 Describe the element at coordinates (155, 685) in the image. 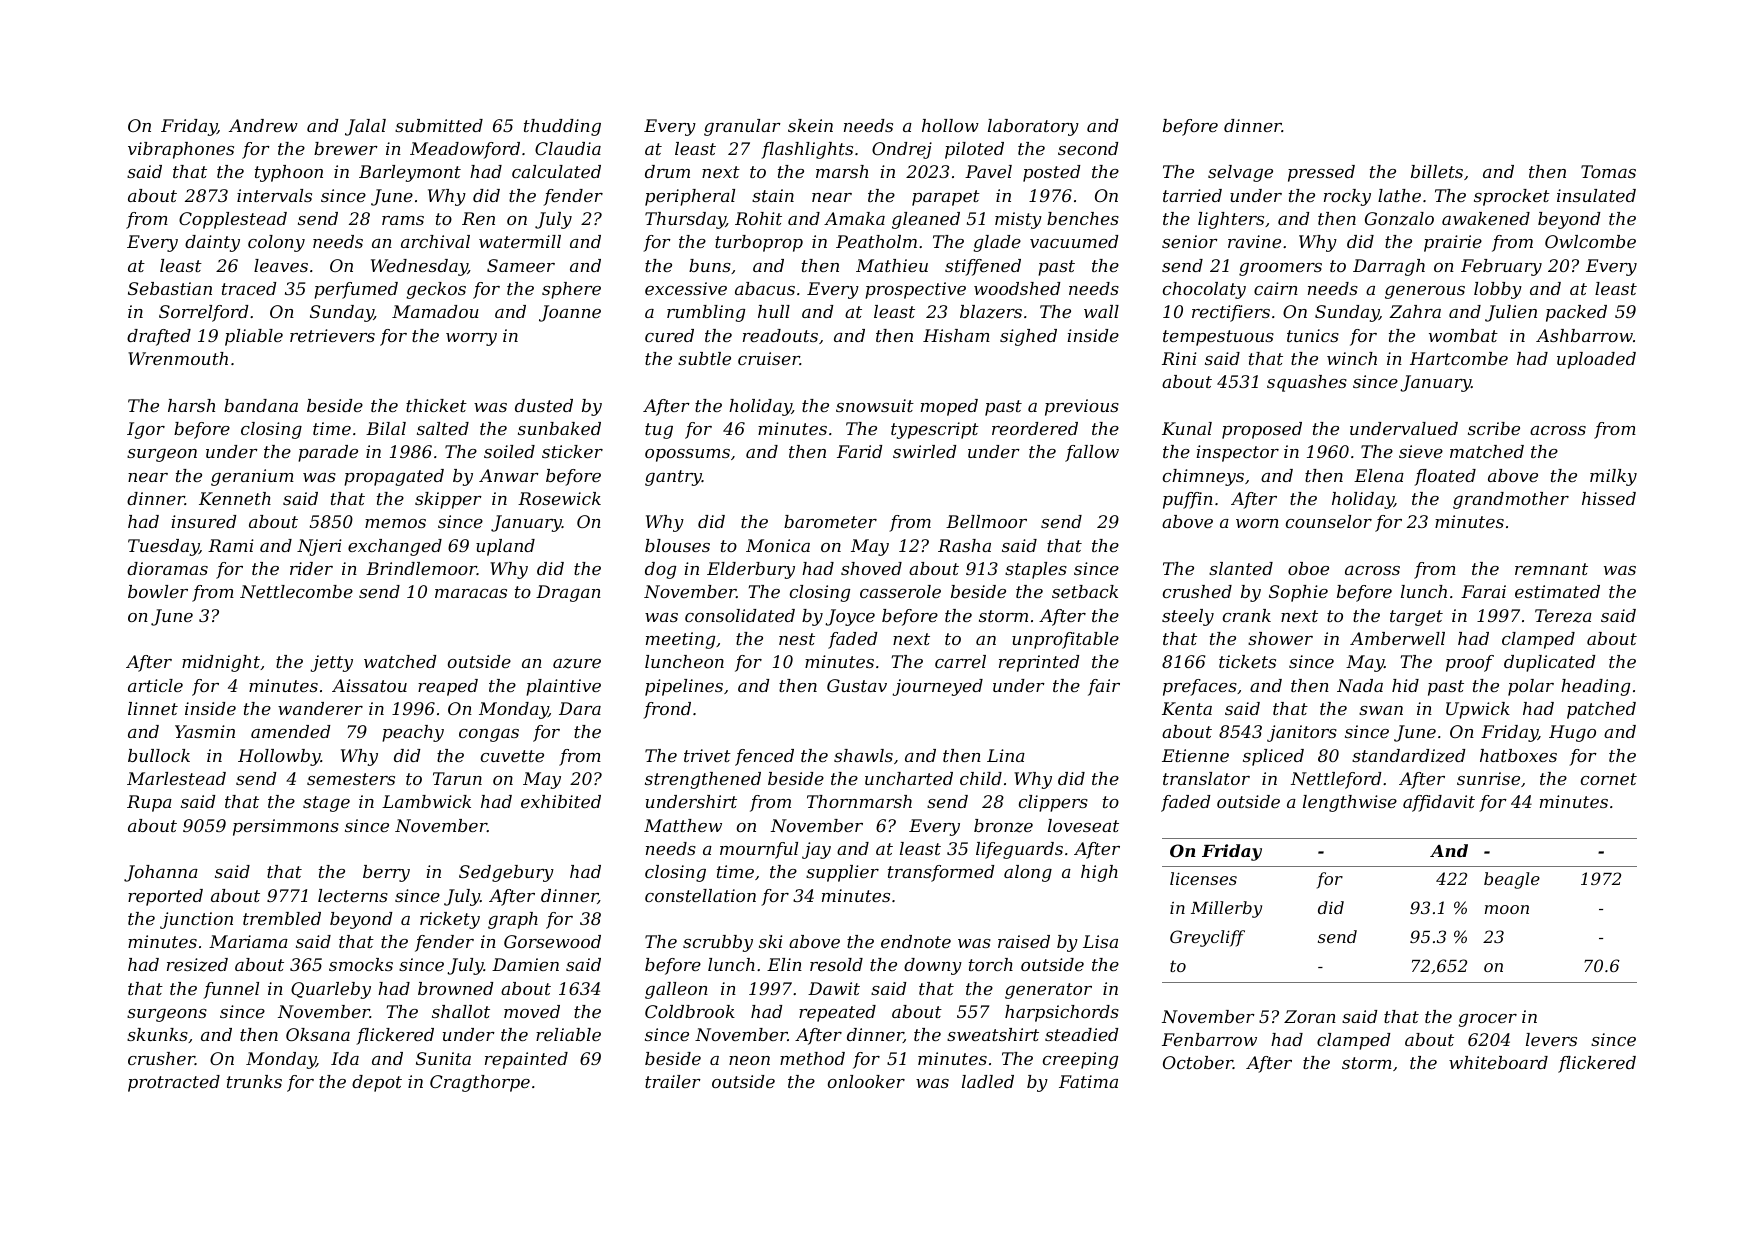

I see `article` at that location.
